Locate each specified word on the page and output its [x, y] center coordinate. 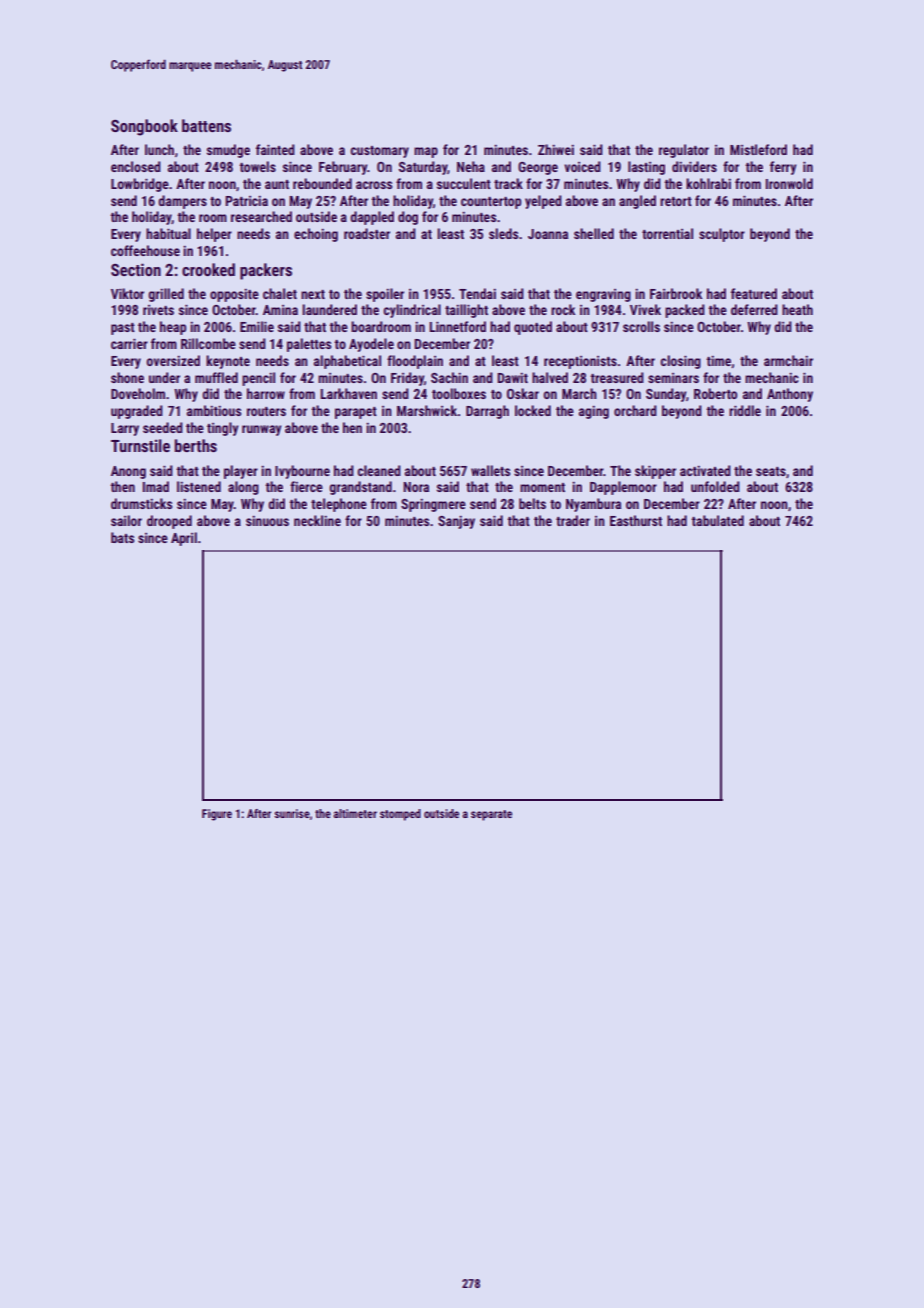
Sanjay [456, 522]
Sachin [449, 377]
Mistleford [758, 149]
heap [173, 328]
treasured [617, 377]
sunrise [292, 813]
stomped [400, 815]
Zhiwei [556, 149]
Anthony [790, 395]
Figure [217, 815]
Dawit [512, 377]
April [184, 539]
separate [491, 815]
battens [206, 125]
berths [196, 445]
